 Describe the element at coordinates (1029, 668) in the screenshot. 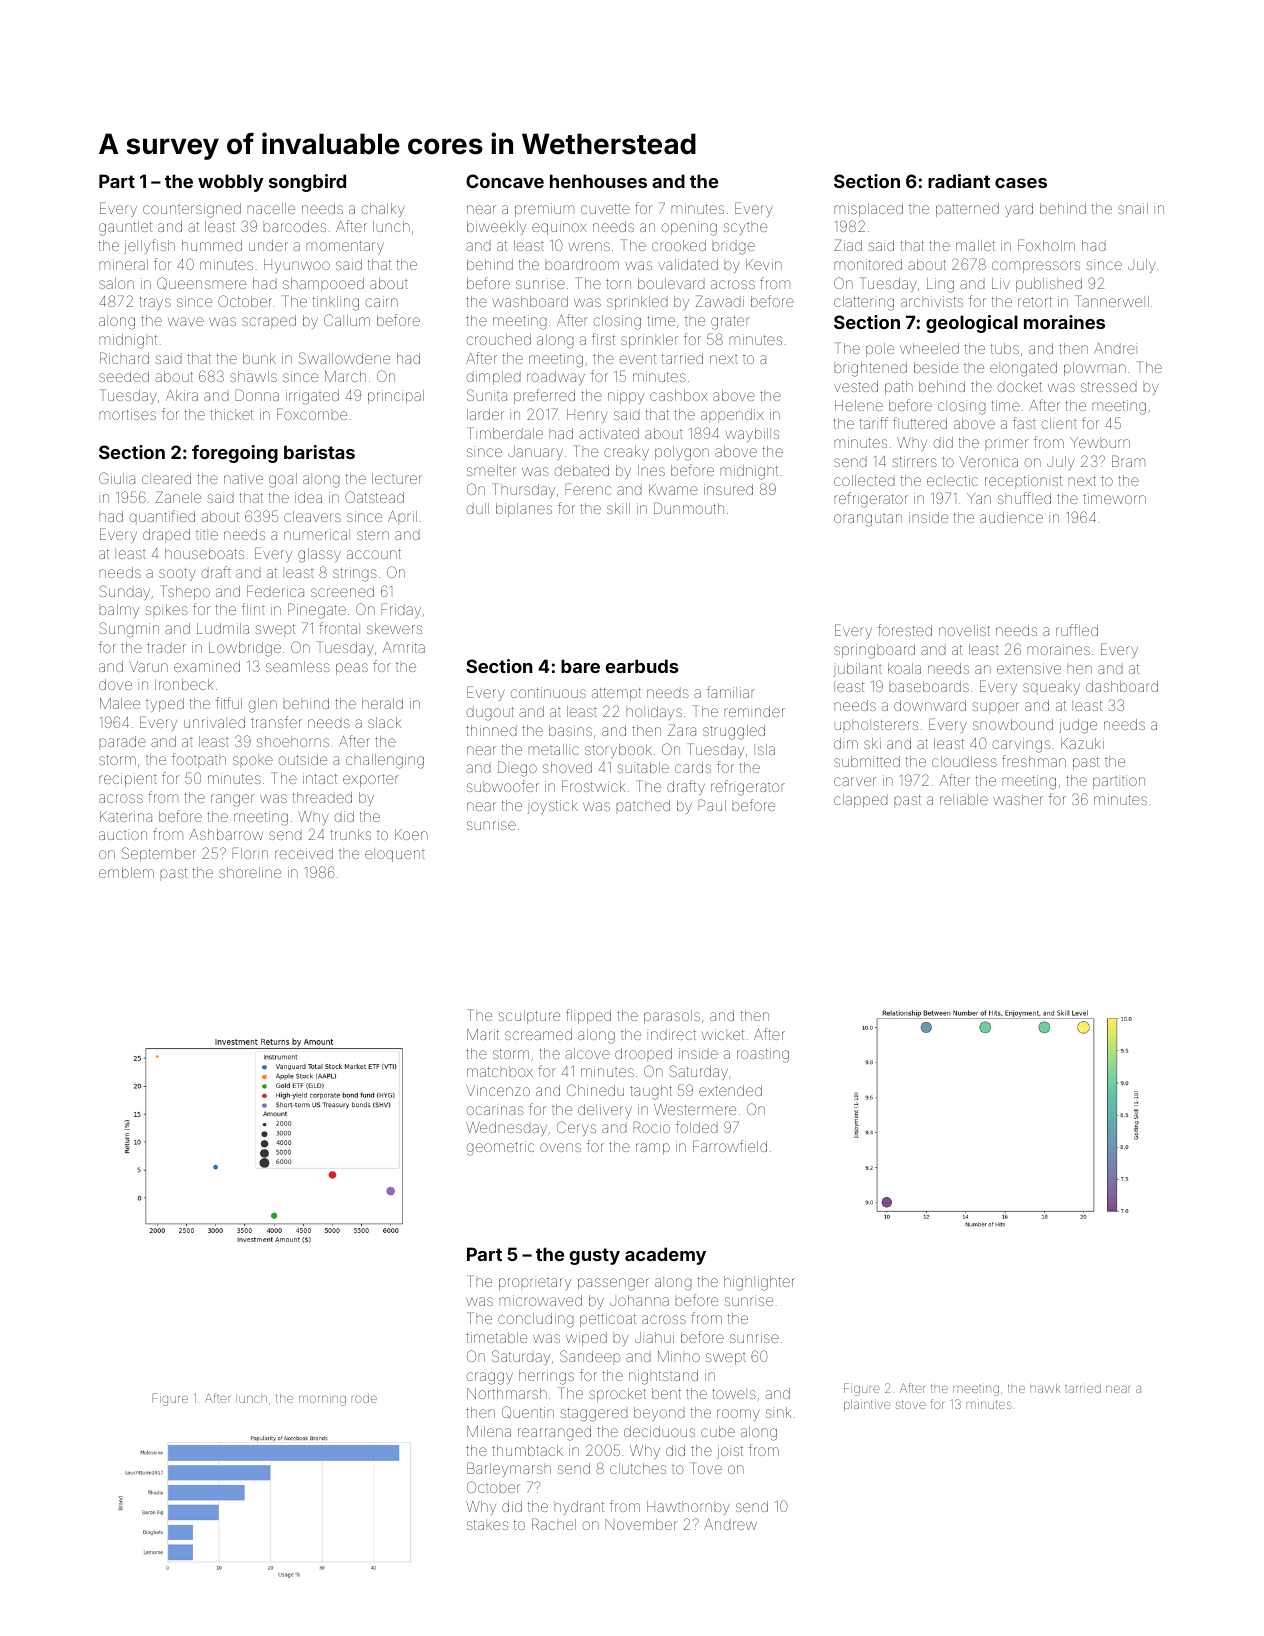

I see `extensive` at that location.
